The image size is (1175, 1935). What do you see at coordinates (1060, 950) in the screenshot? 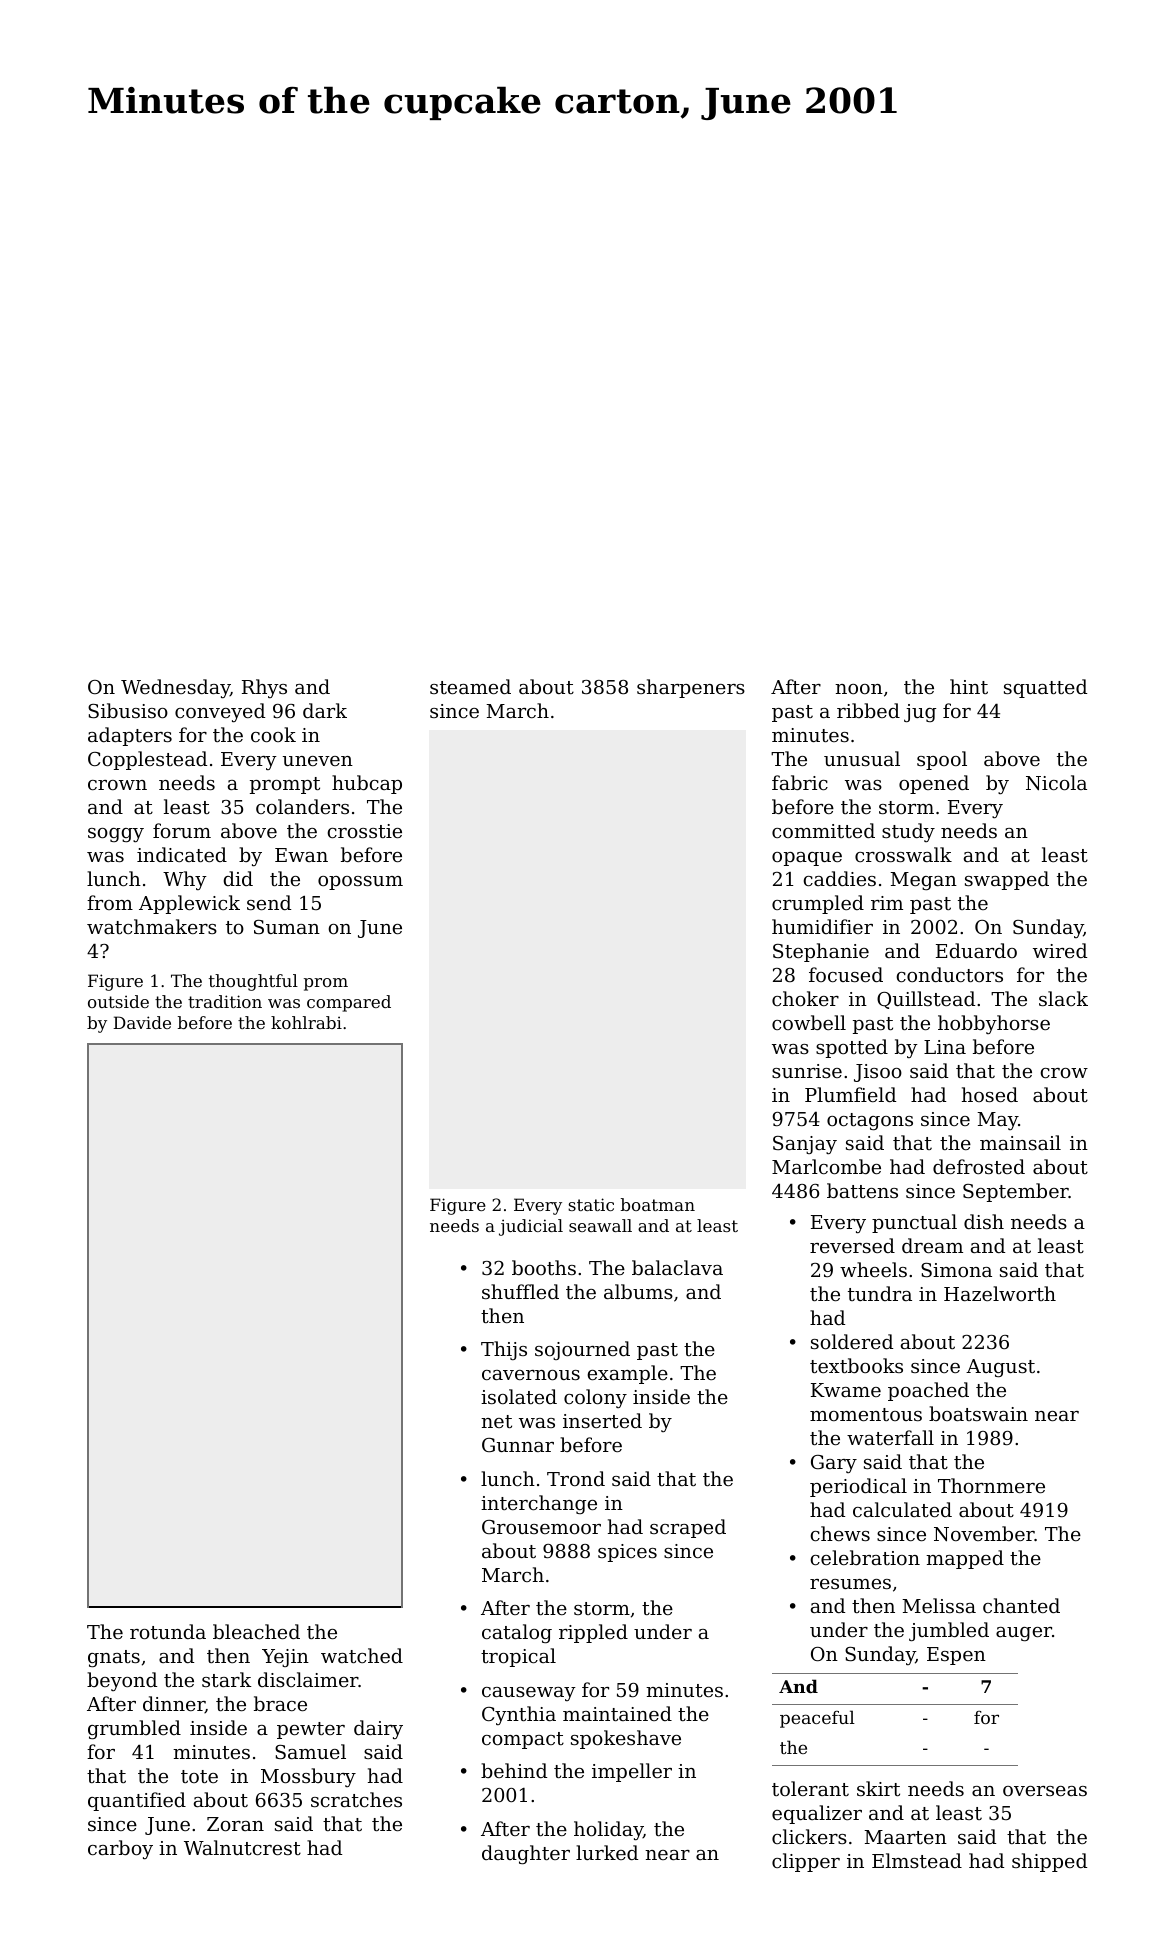
I see `wired` at bounding box center [1060, 950].
